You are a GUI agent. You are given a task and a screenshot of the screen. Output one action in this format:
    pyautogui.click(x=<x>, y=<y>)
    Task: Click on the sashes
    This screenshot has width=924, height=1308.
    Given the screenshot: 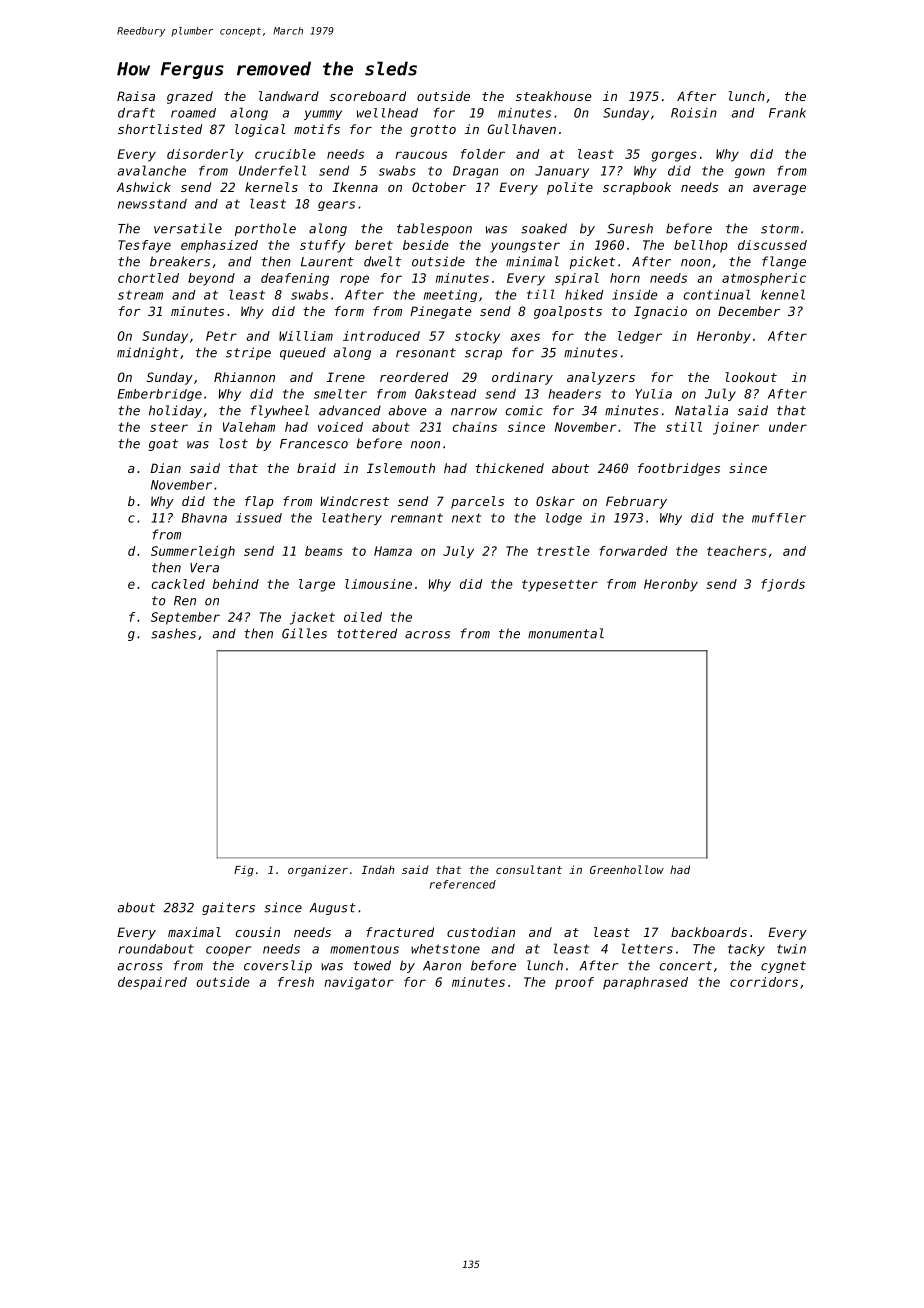 What is the action you would take?
    pyautogui.click(x=173, y=633)
